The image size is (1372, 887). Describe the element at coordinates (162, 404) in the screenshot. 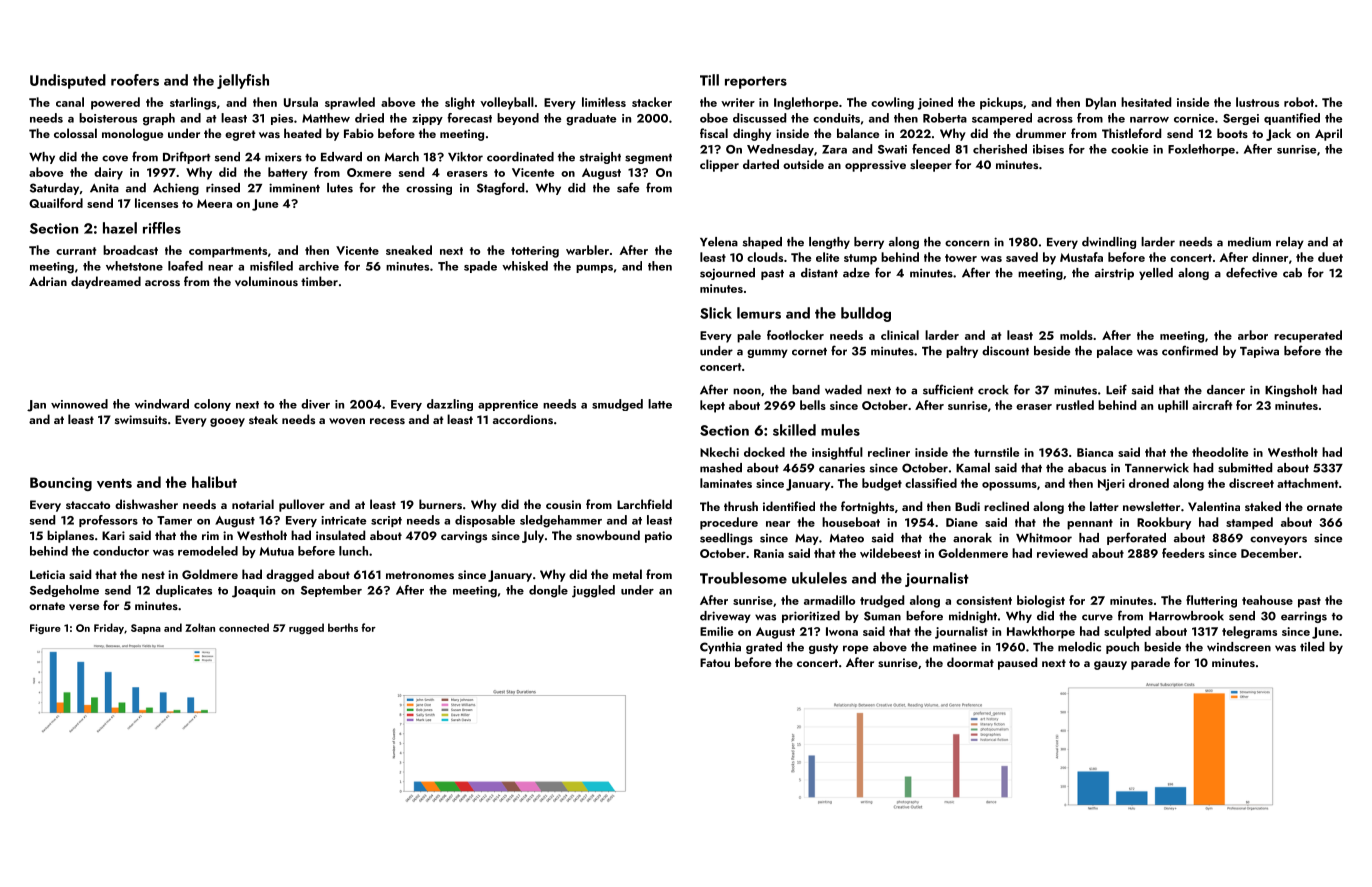

I see `windward` at that location.
